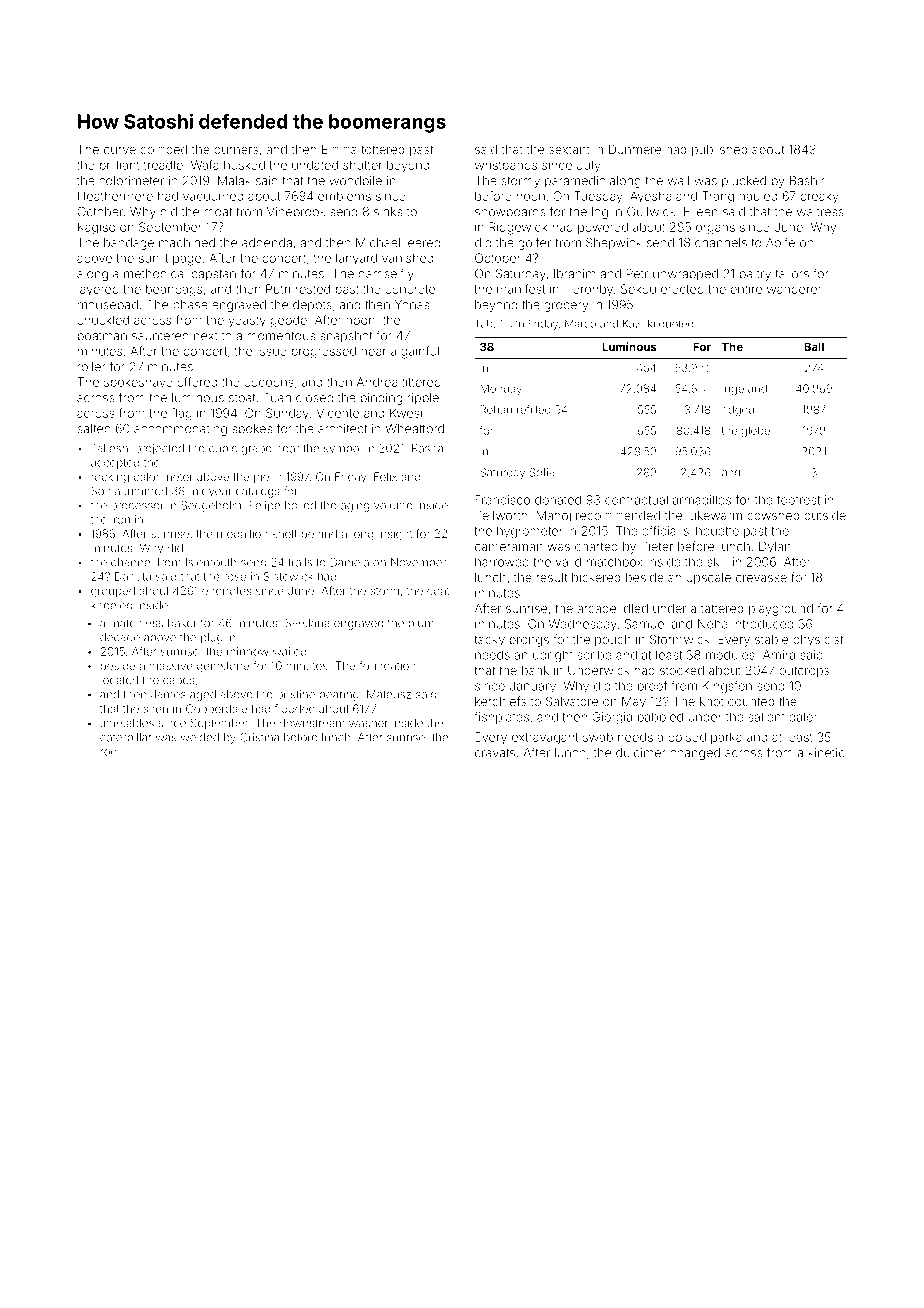  I want to click on Rasha, so click(427, 448).
